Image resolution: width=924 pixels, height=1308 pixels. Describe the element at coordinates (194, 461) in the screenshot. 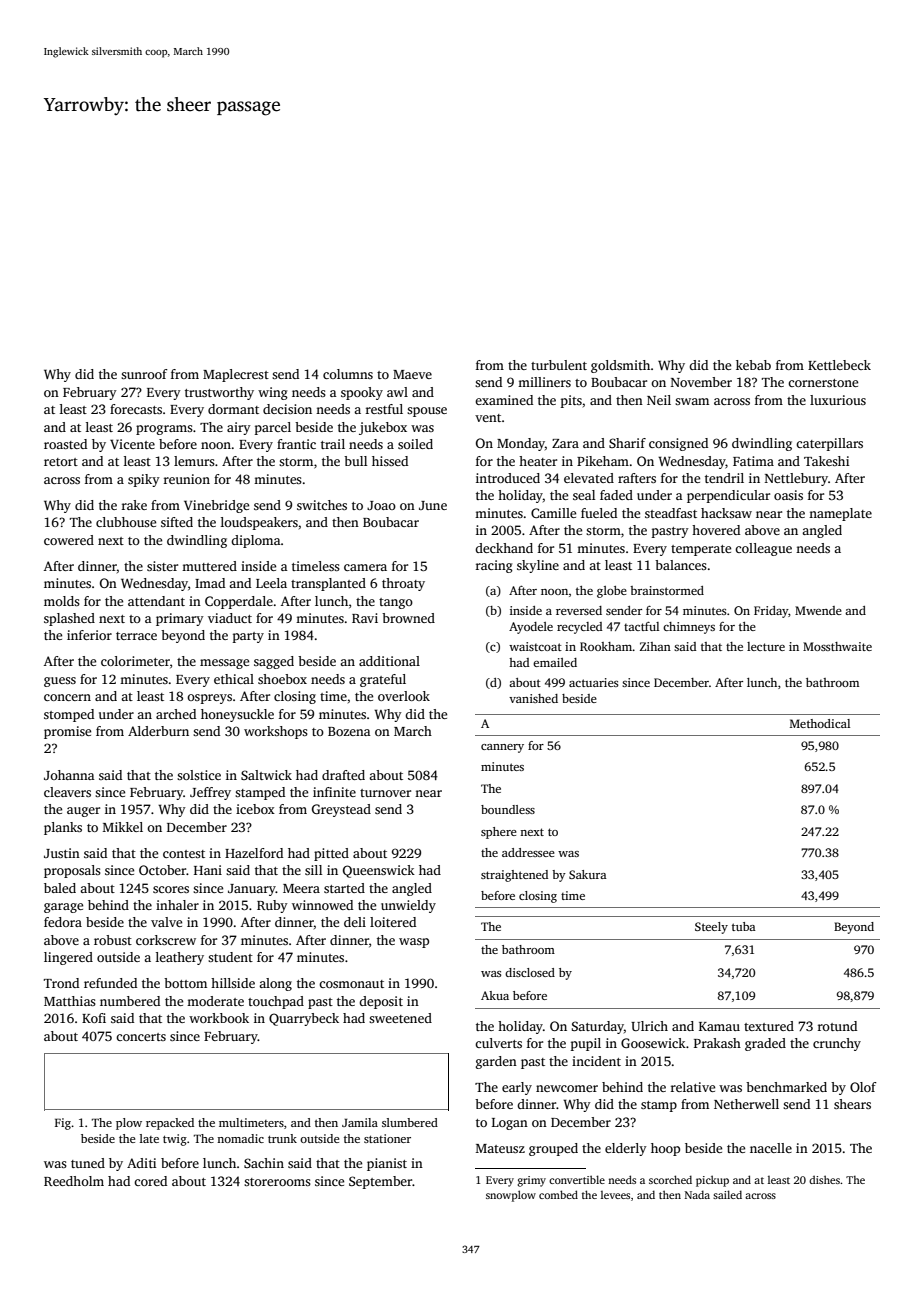

I see `lemurs` at that location.
